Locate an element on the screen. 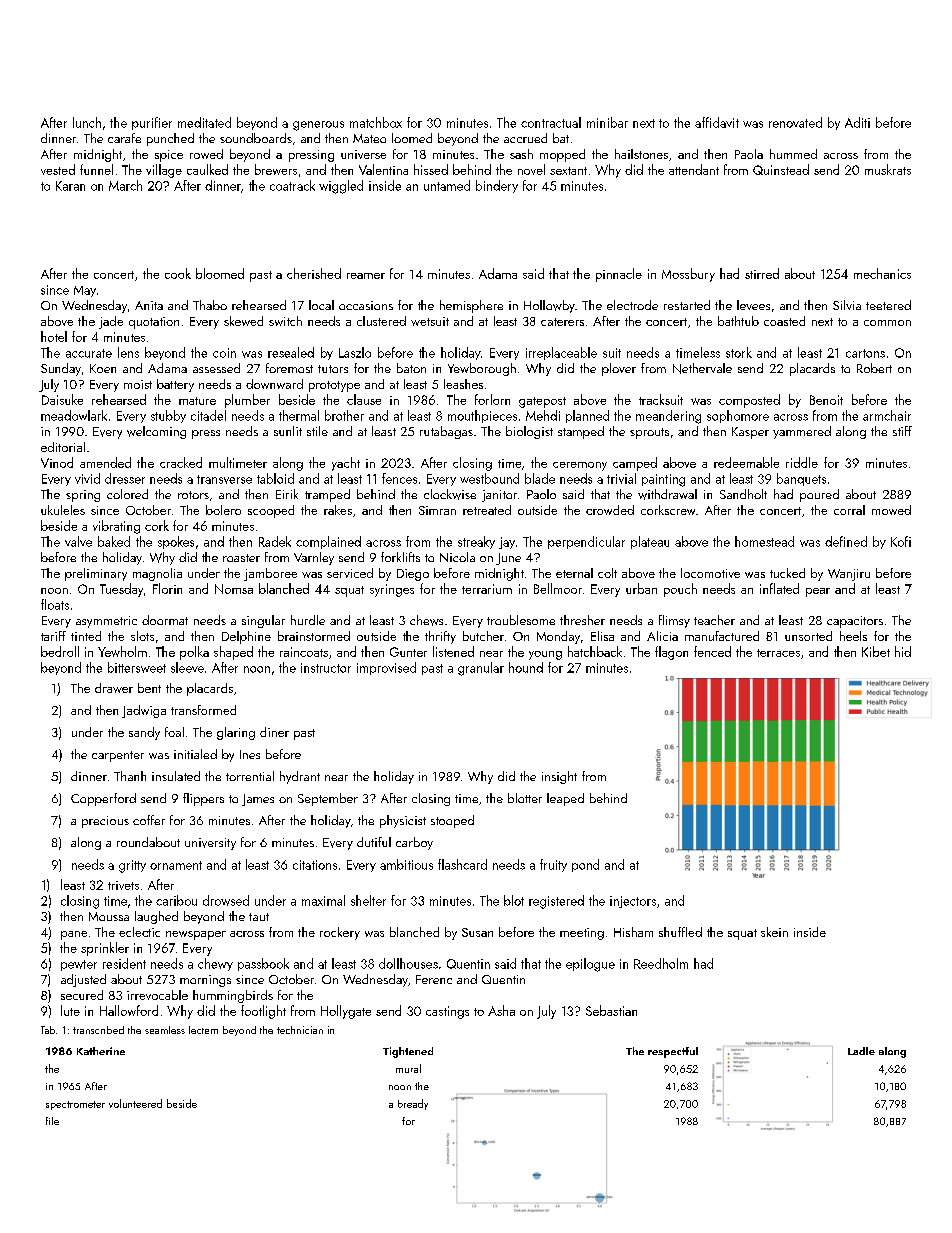 This screenshot has width=952, height=1233. bready is located at coordinates (413, 1104).
